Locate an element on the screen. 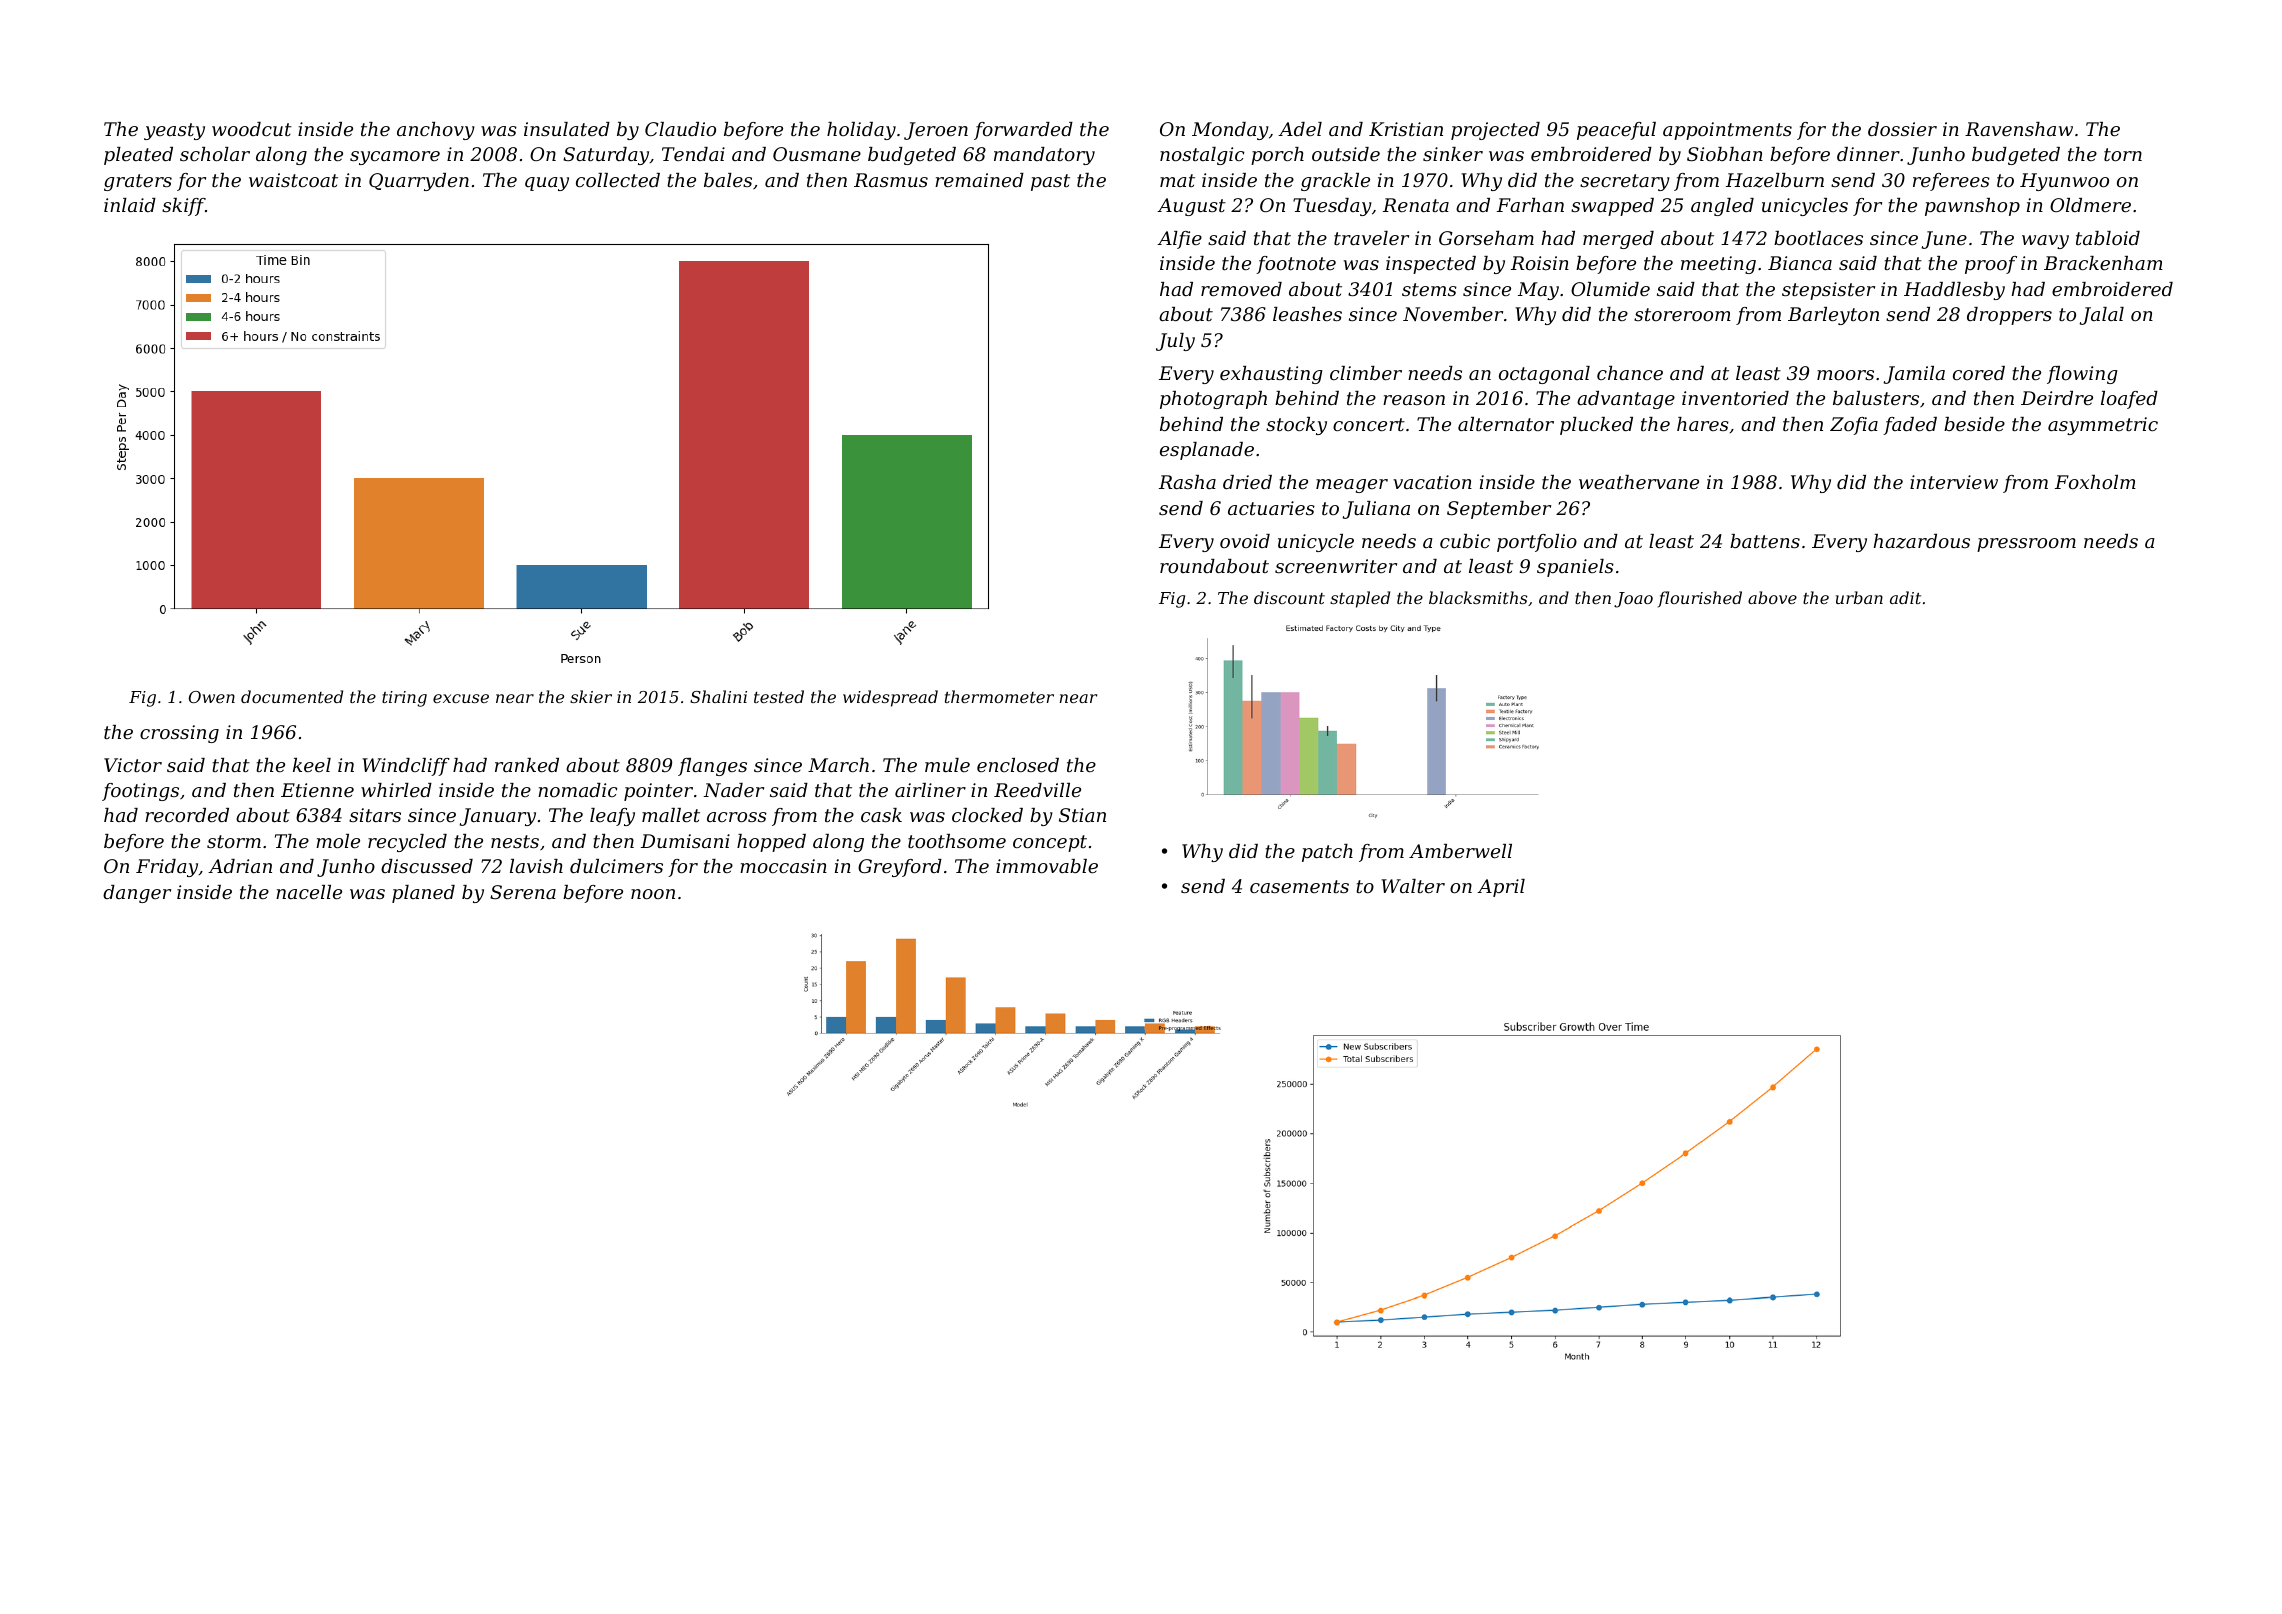  portfolio is located at coordinates (1537, 543).
